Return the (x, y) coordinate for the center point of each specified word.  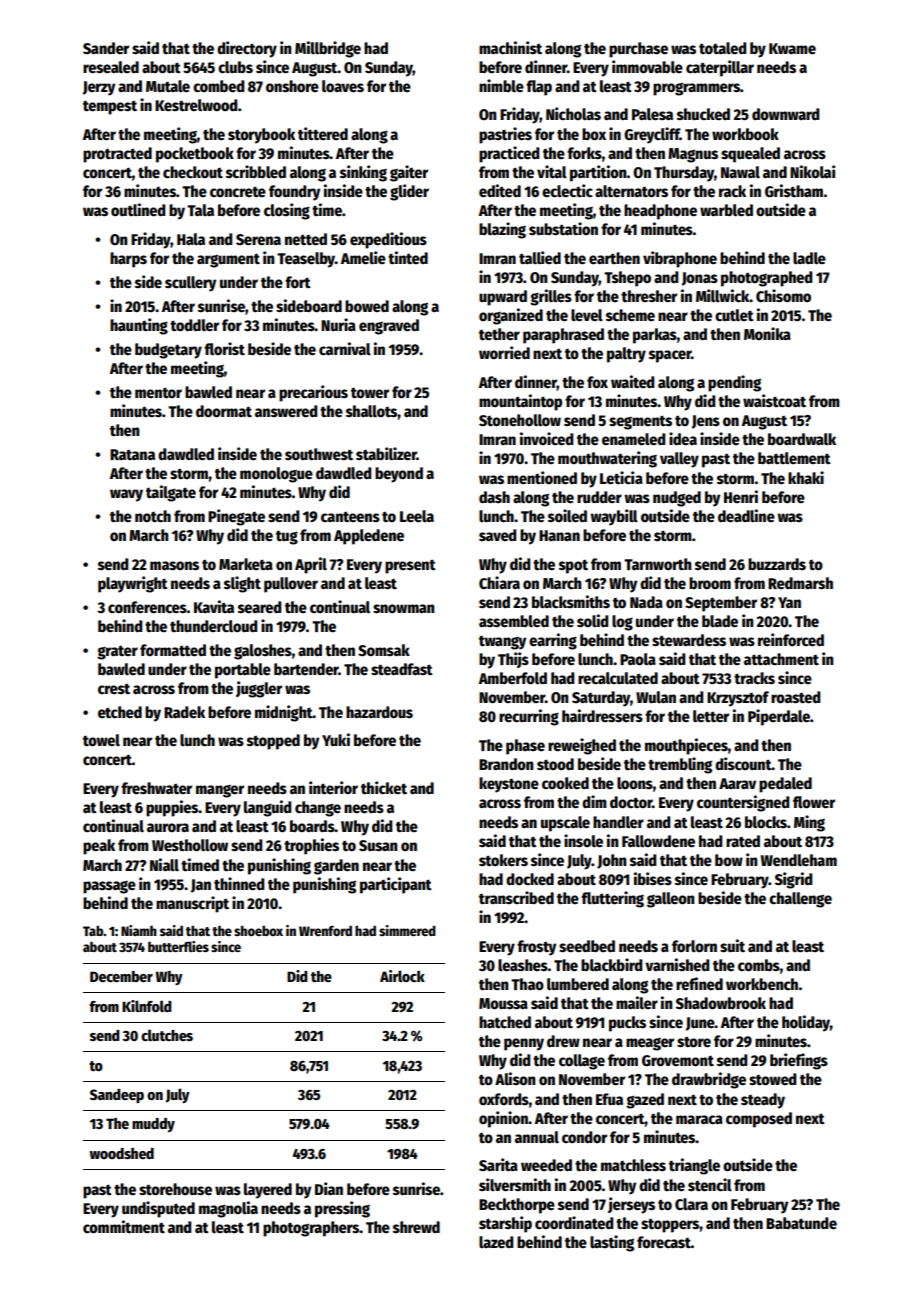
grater (117, 653)
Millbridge (328, 49)
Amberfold (513, 678)
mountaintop (520, 402)
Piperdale (779, 717)
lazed (496, 1242)
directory (247, 49)
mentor (158, 393)
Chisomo (783, 295)
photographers (311, 1229)
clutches (167, 1035)
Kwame (792, 48)
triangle (694, 1166)
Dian (329, 1188)
